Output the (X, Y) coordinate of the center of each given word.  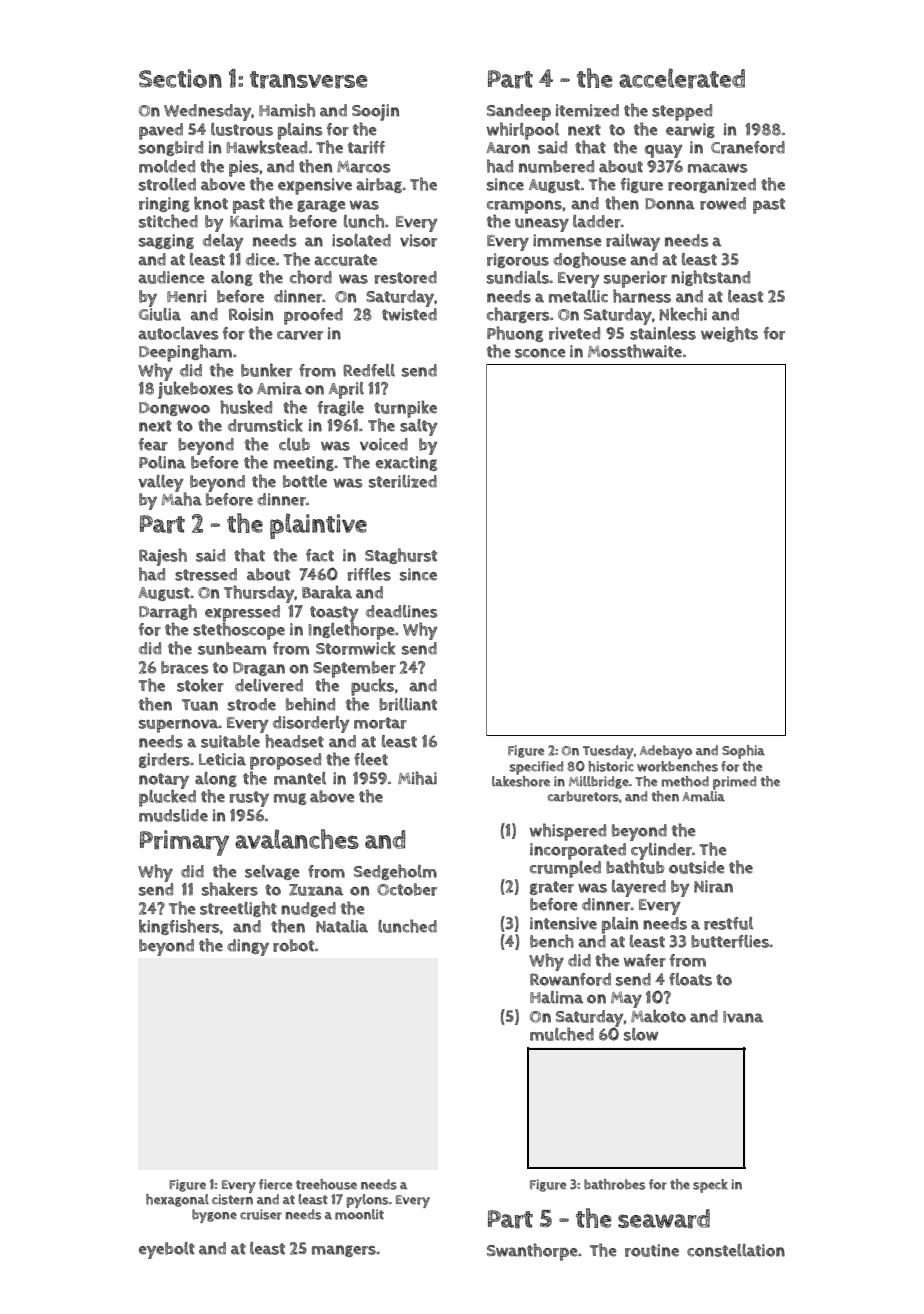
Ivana (743, 1017)
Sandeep (519, 112)
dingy (248, 947)
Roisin (251, 314)
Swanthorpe (532, 1252)
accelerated (682, 78)
